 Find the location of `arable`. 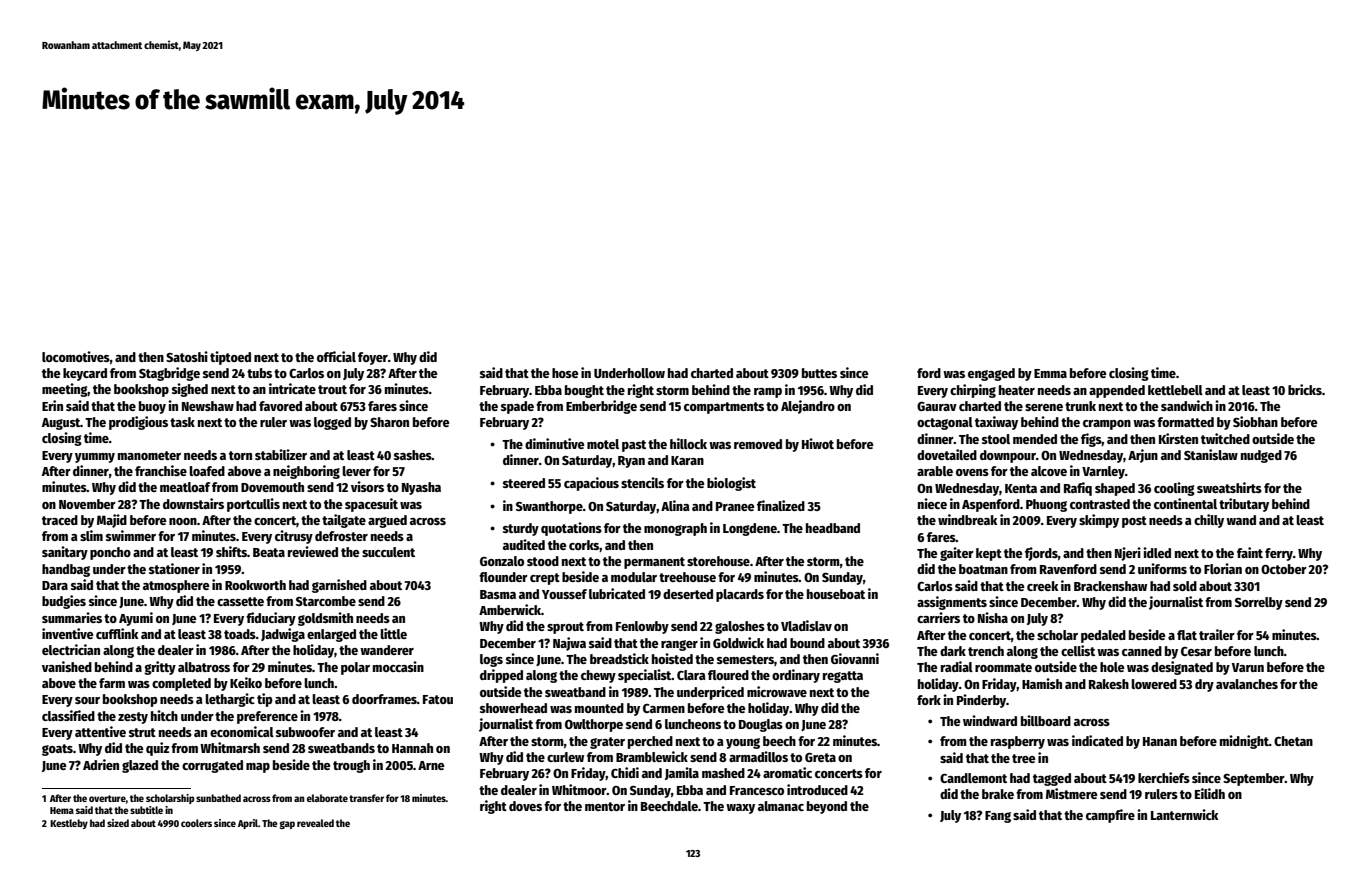

arable is located at coordinates (935, 471).
